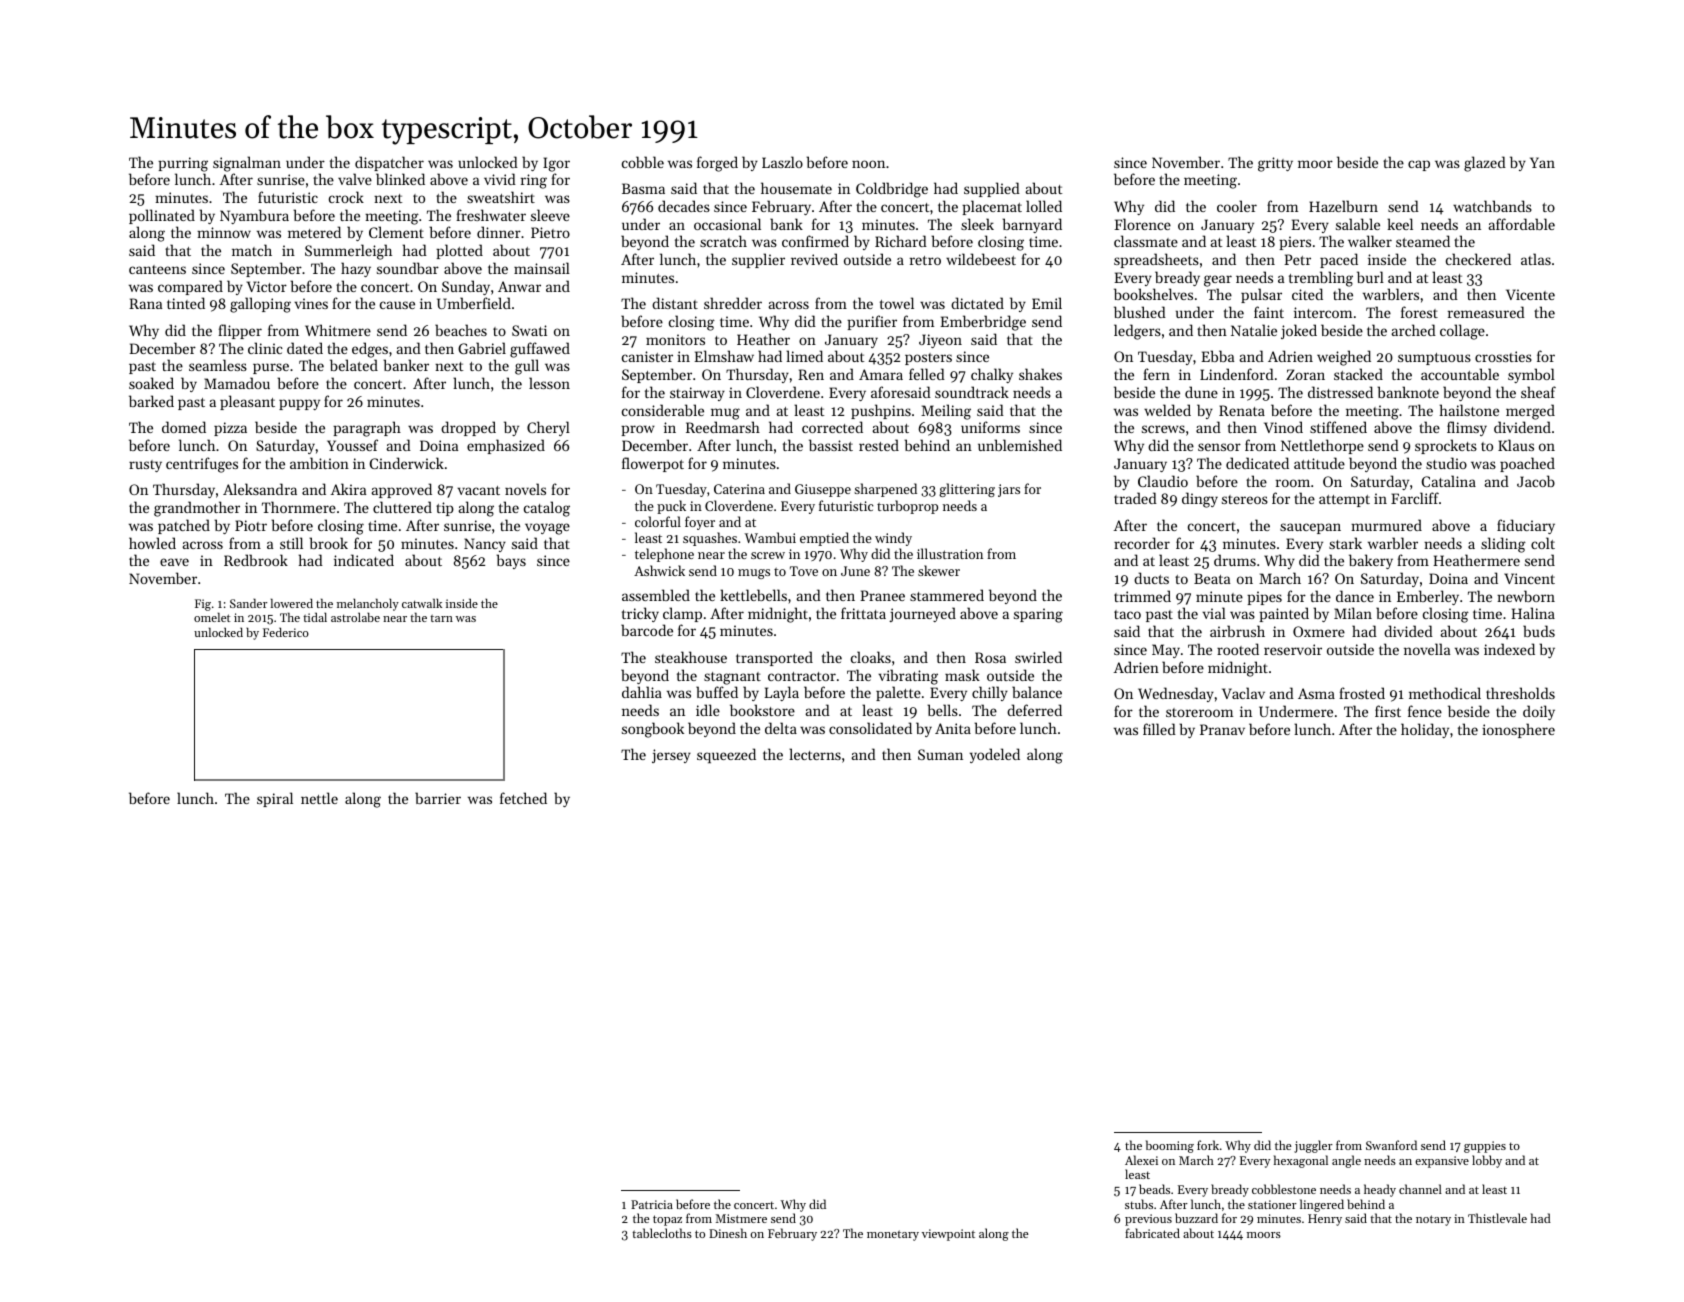 This screenshot has width=1684, height=1302. What do you see at coordinates (1530, 294) in the screenshot?
I see `Vicente` at bounding box center [1530, 294].
